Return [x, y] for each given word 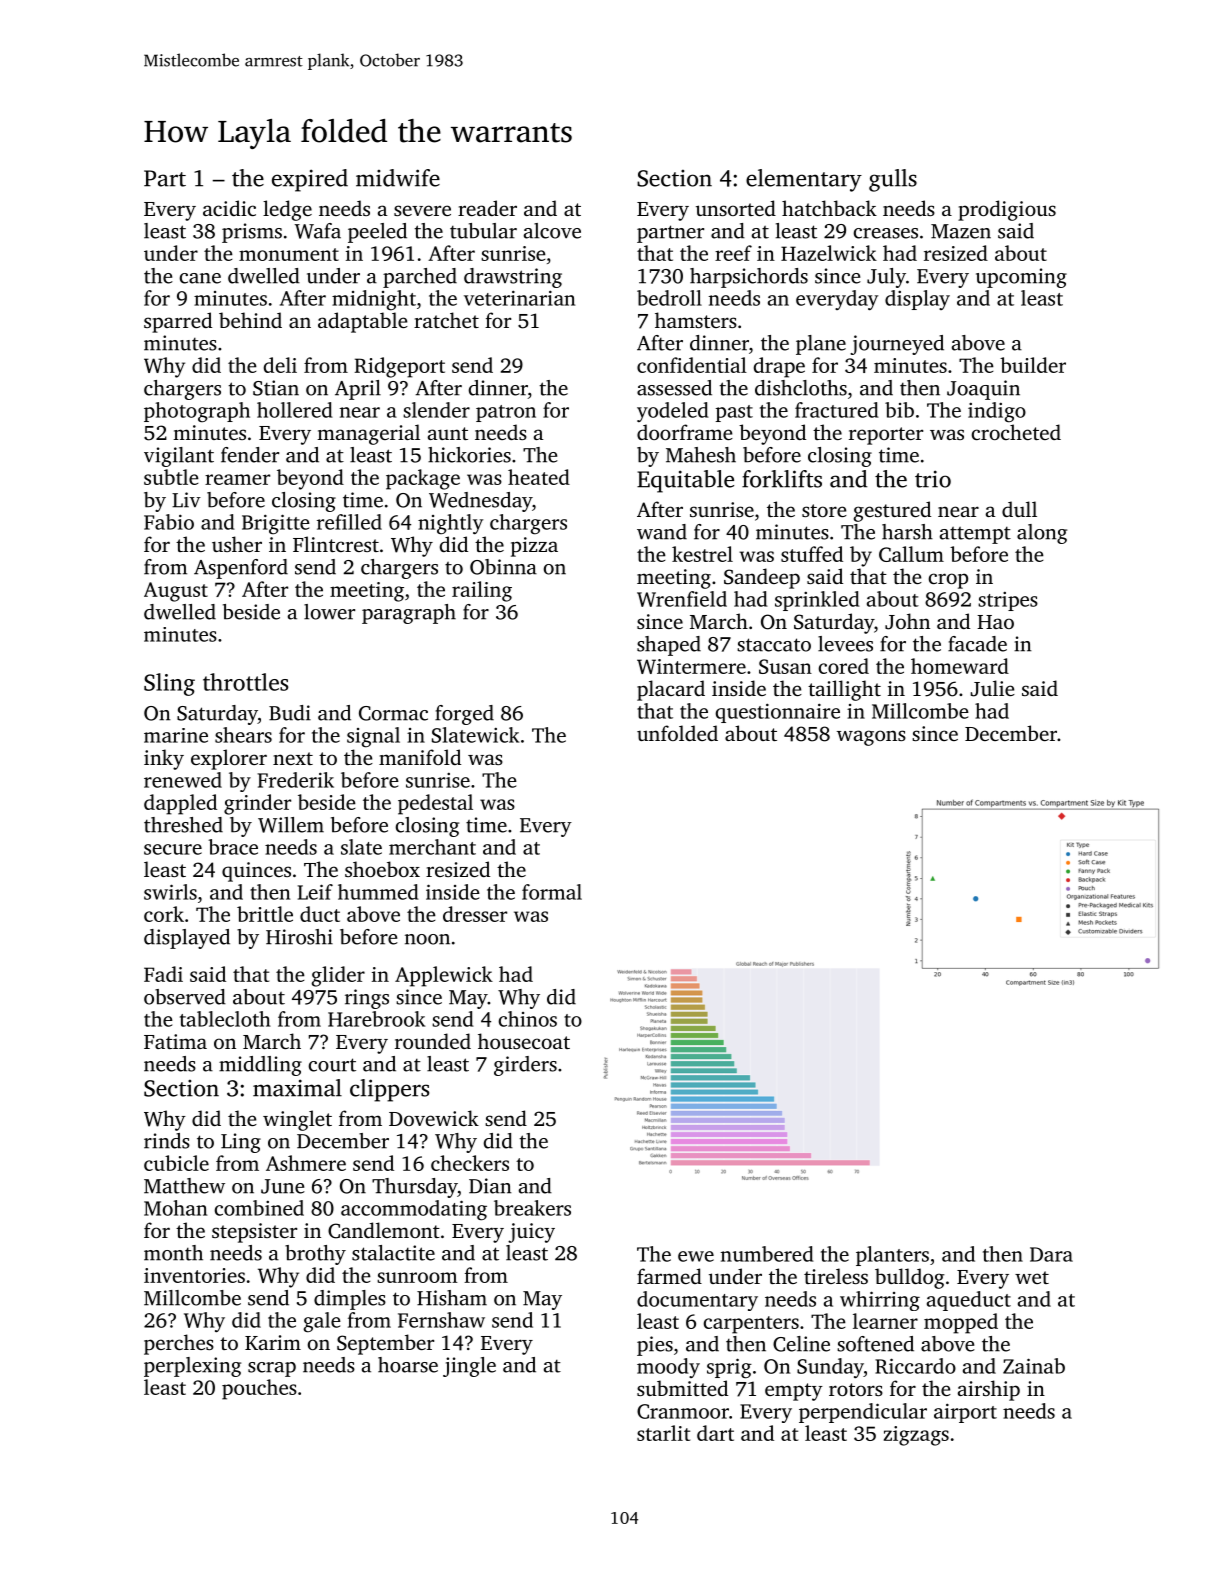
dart [715, 1433]
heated [539, 477]
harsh [907, 532]
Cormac [393, 713]
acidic [229, 208]
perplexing [192, 1367]
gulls [893, 180]
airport [965, 1413]
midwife [398, 178]
